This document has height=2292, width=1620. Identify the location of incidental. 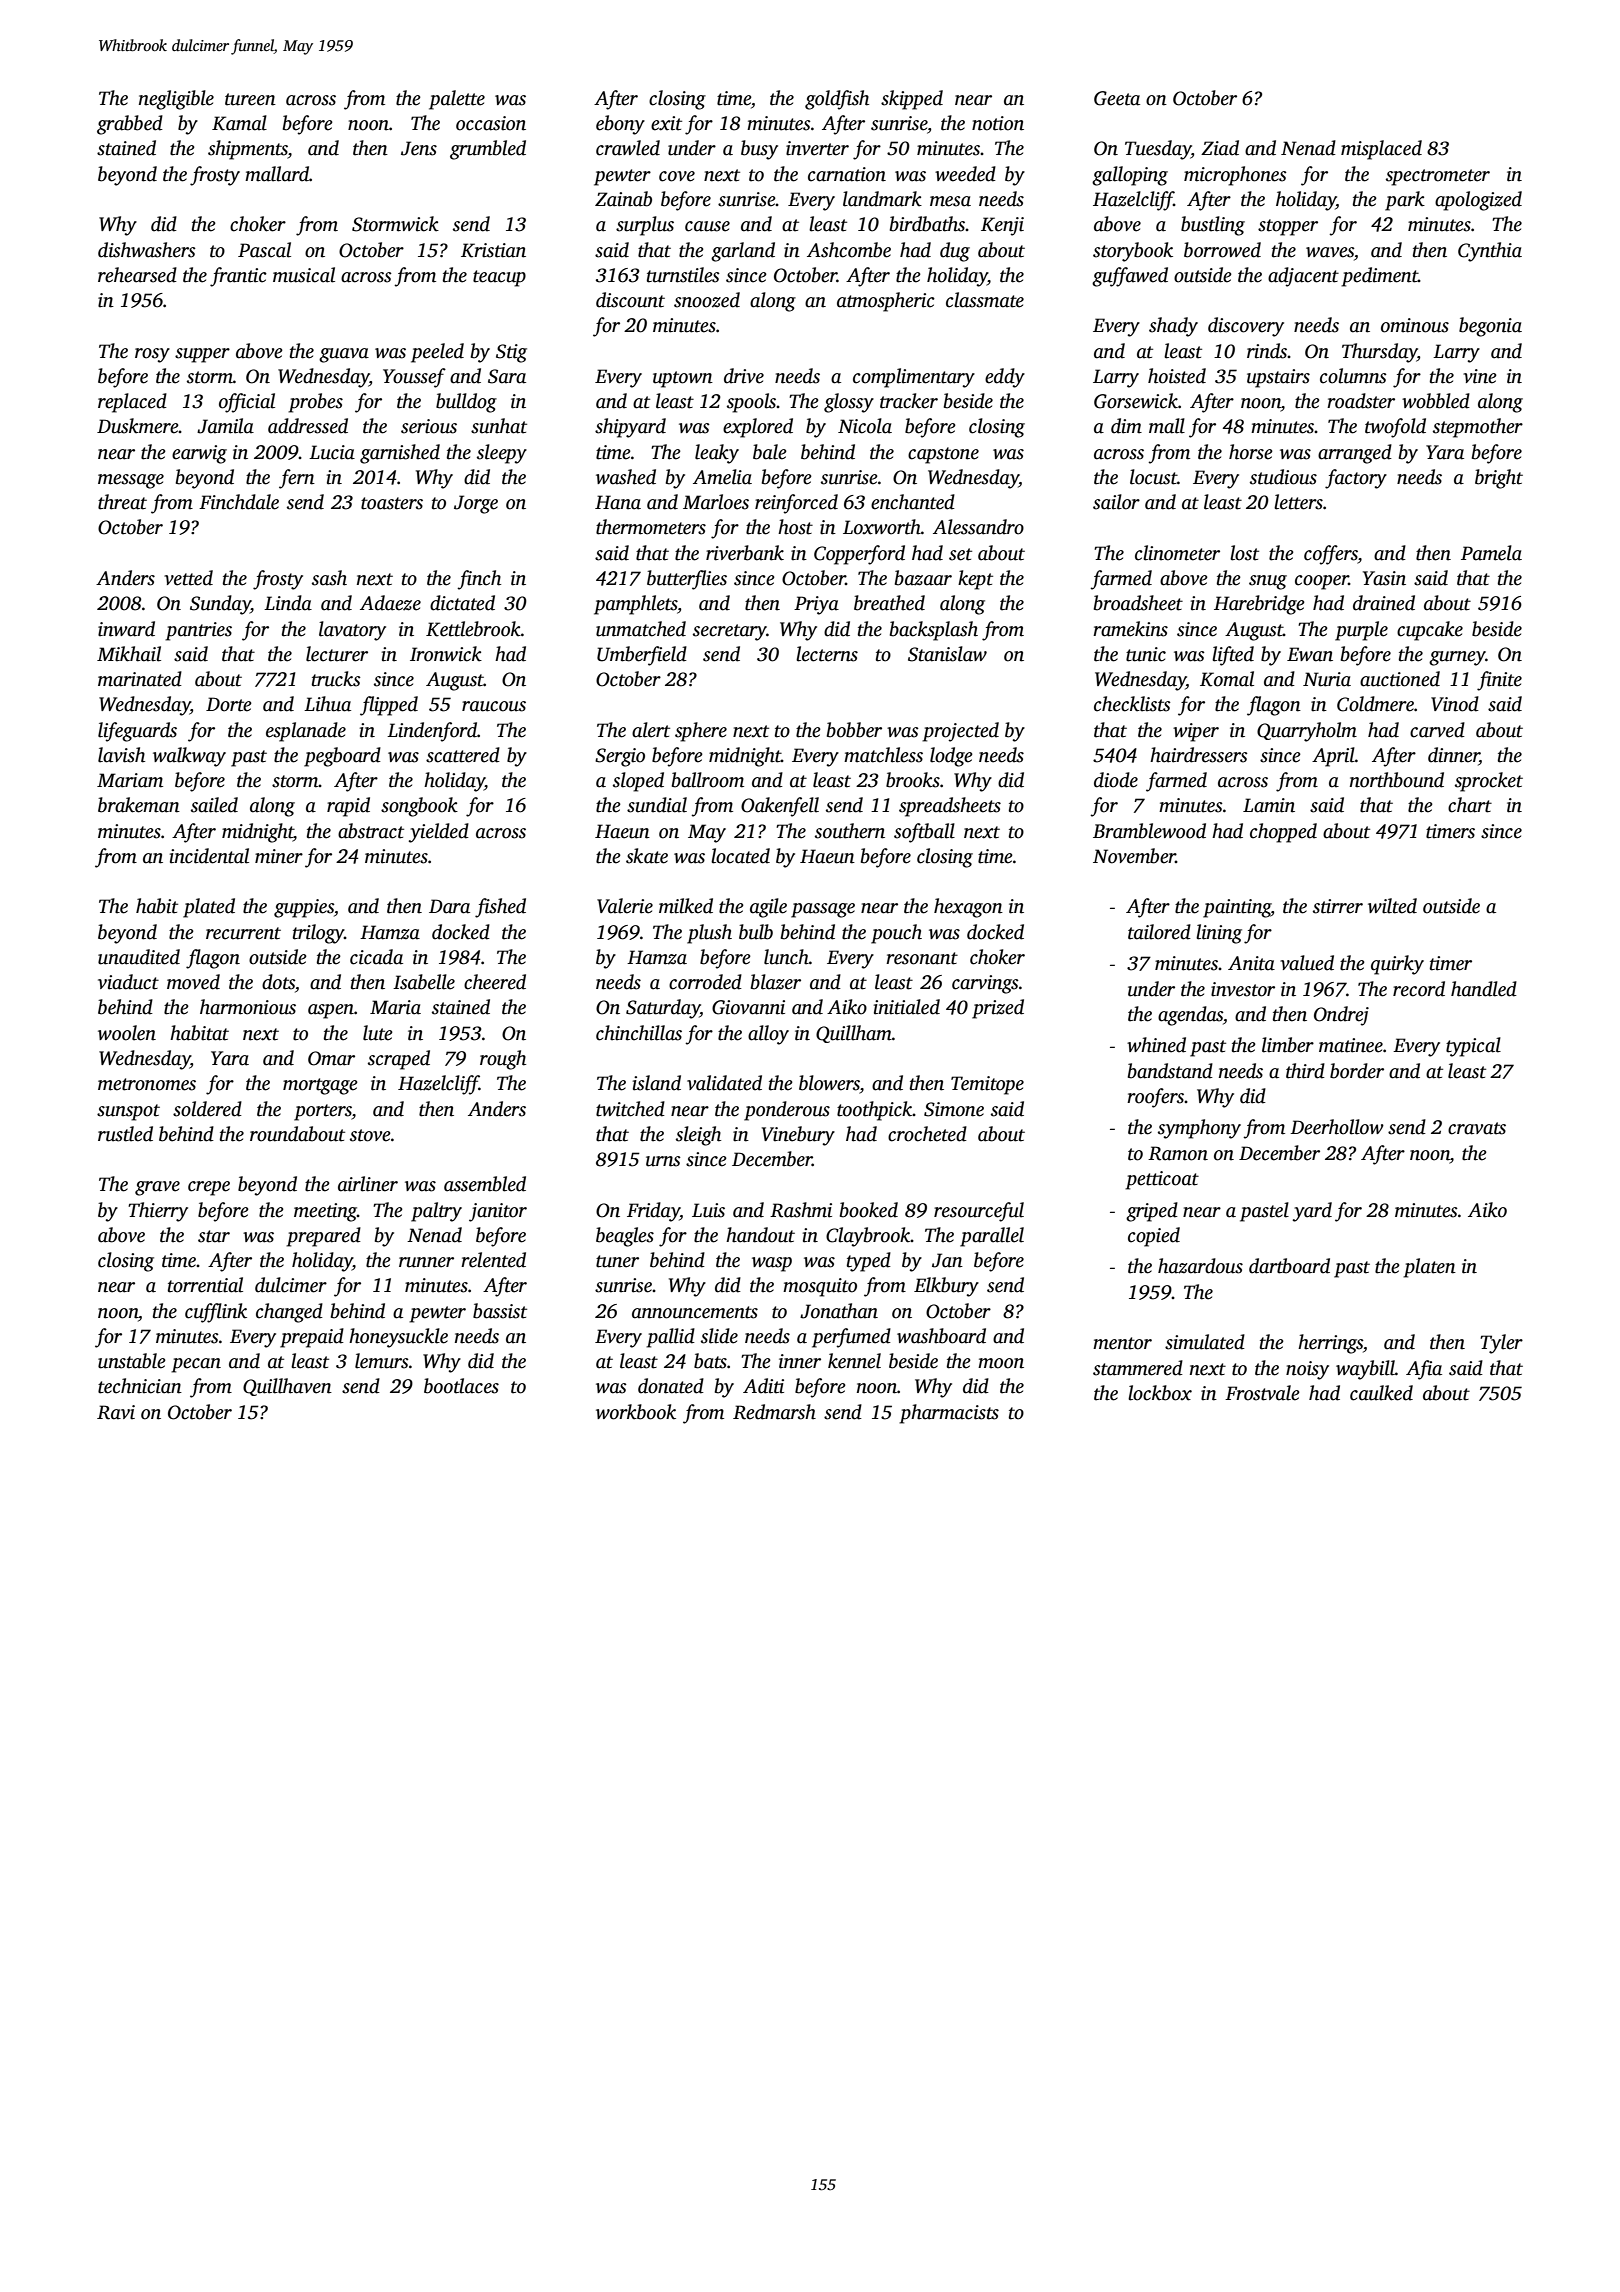
(209, 856).
